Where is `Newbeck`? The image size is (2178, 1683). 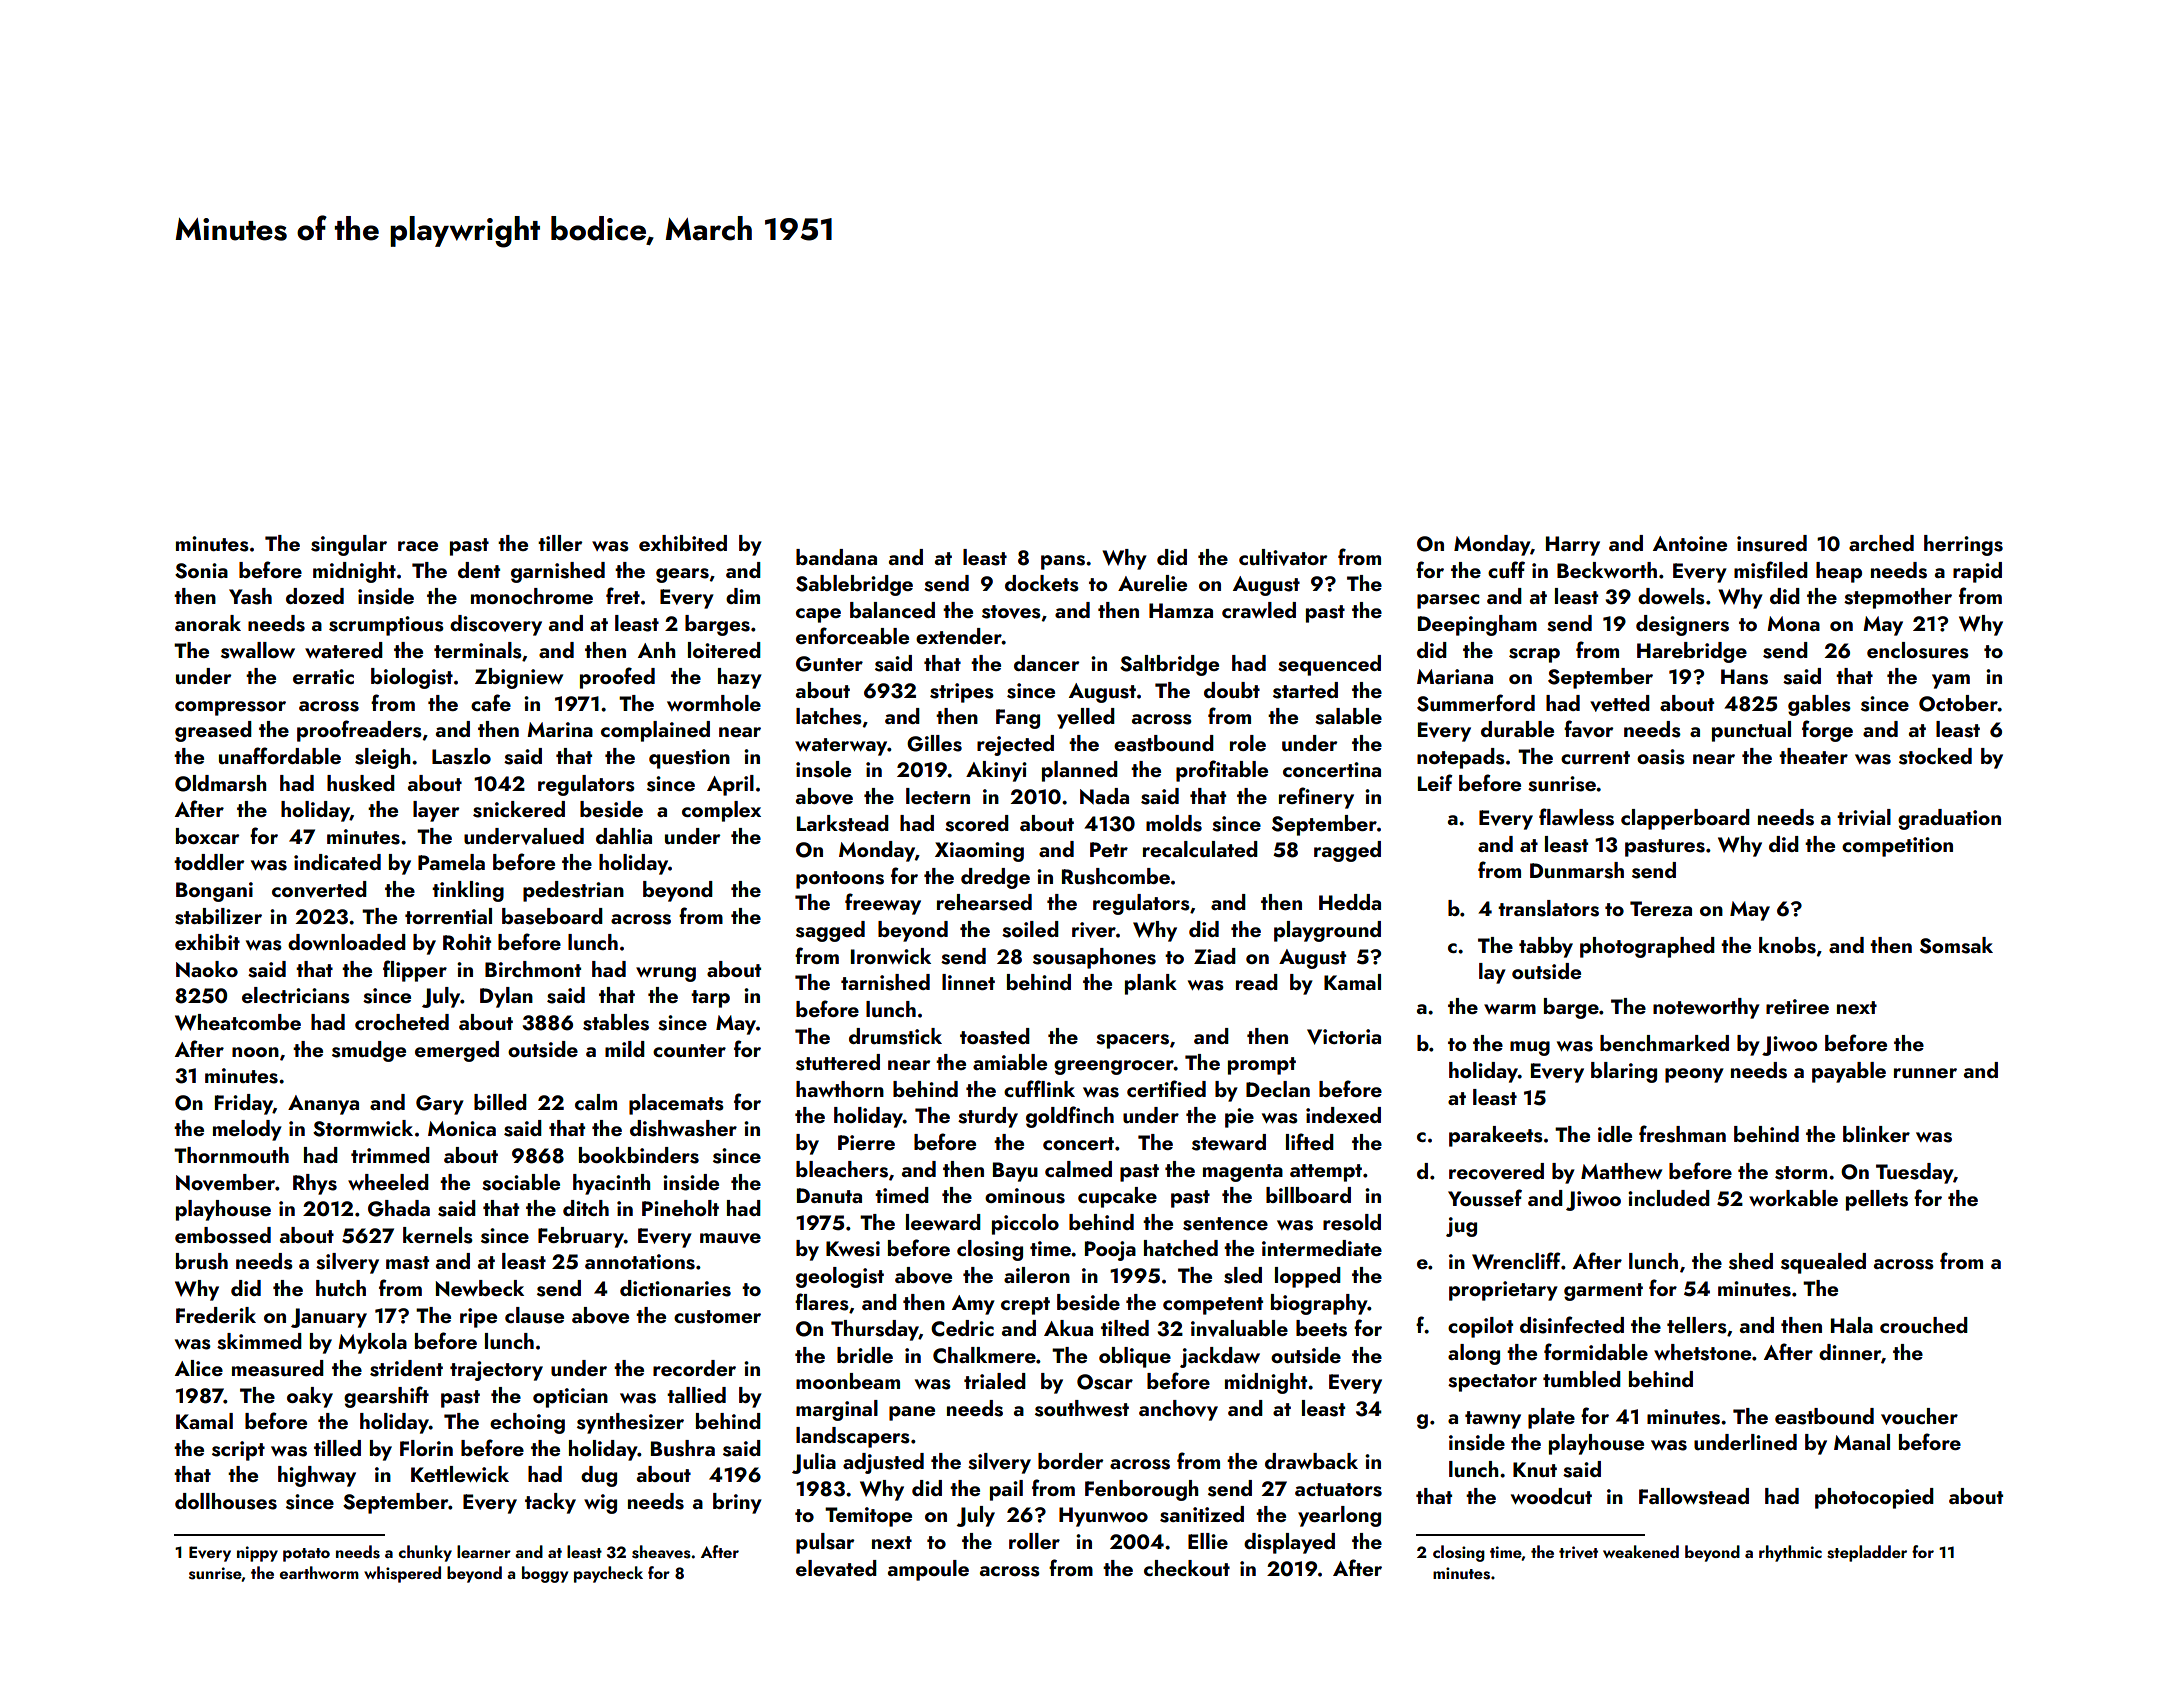
Newbeck is located at coordinates (480, 1288).
